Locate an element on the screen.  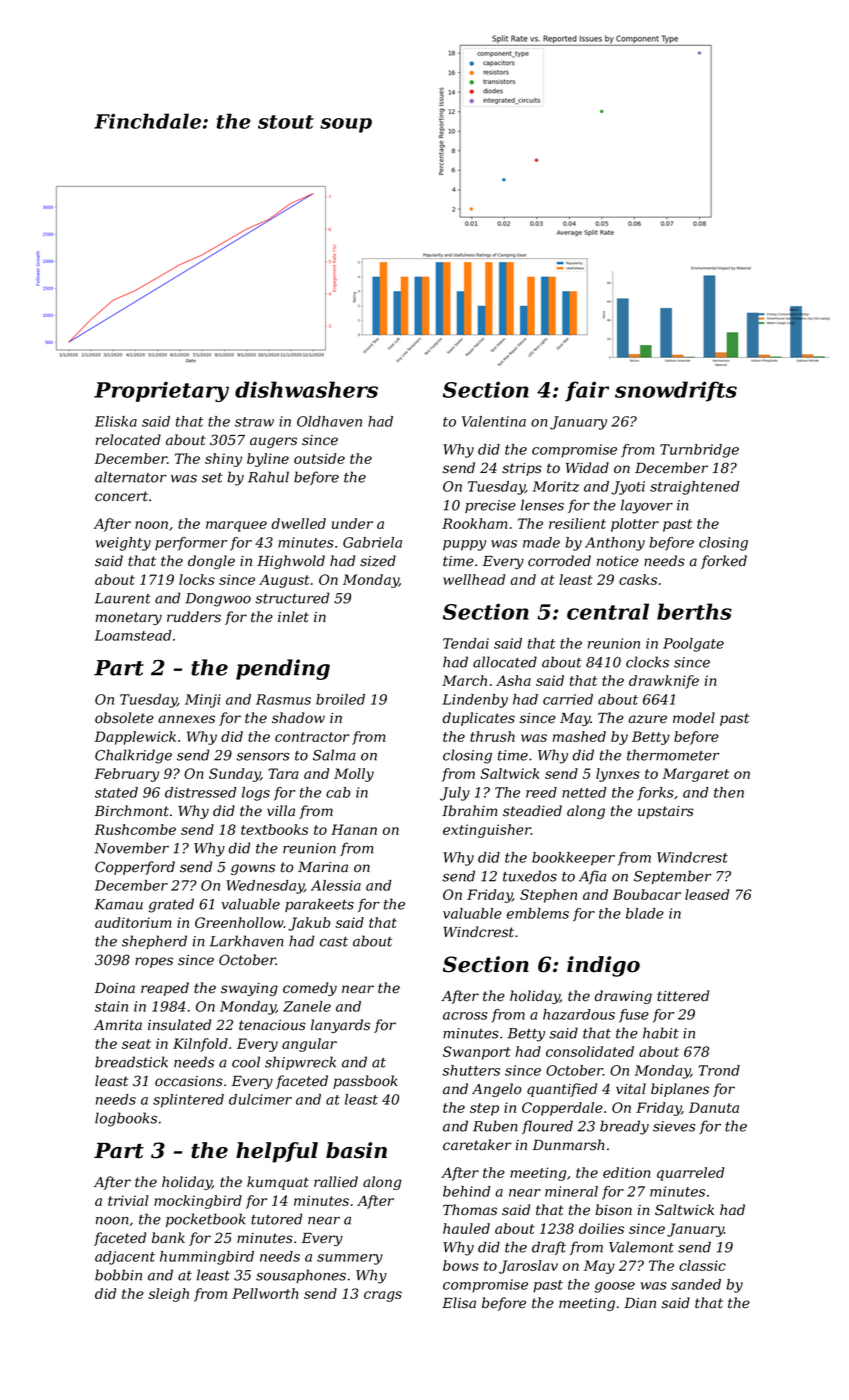
shutters is located at coordinates (471, 1070).
